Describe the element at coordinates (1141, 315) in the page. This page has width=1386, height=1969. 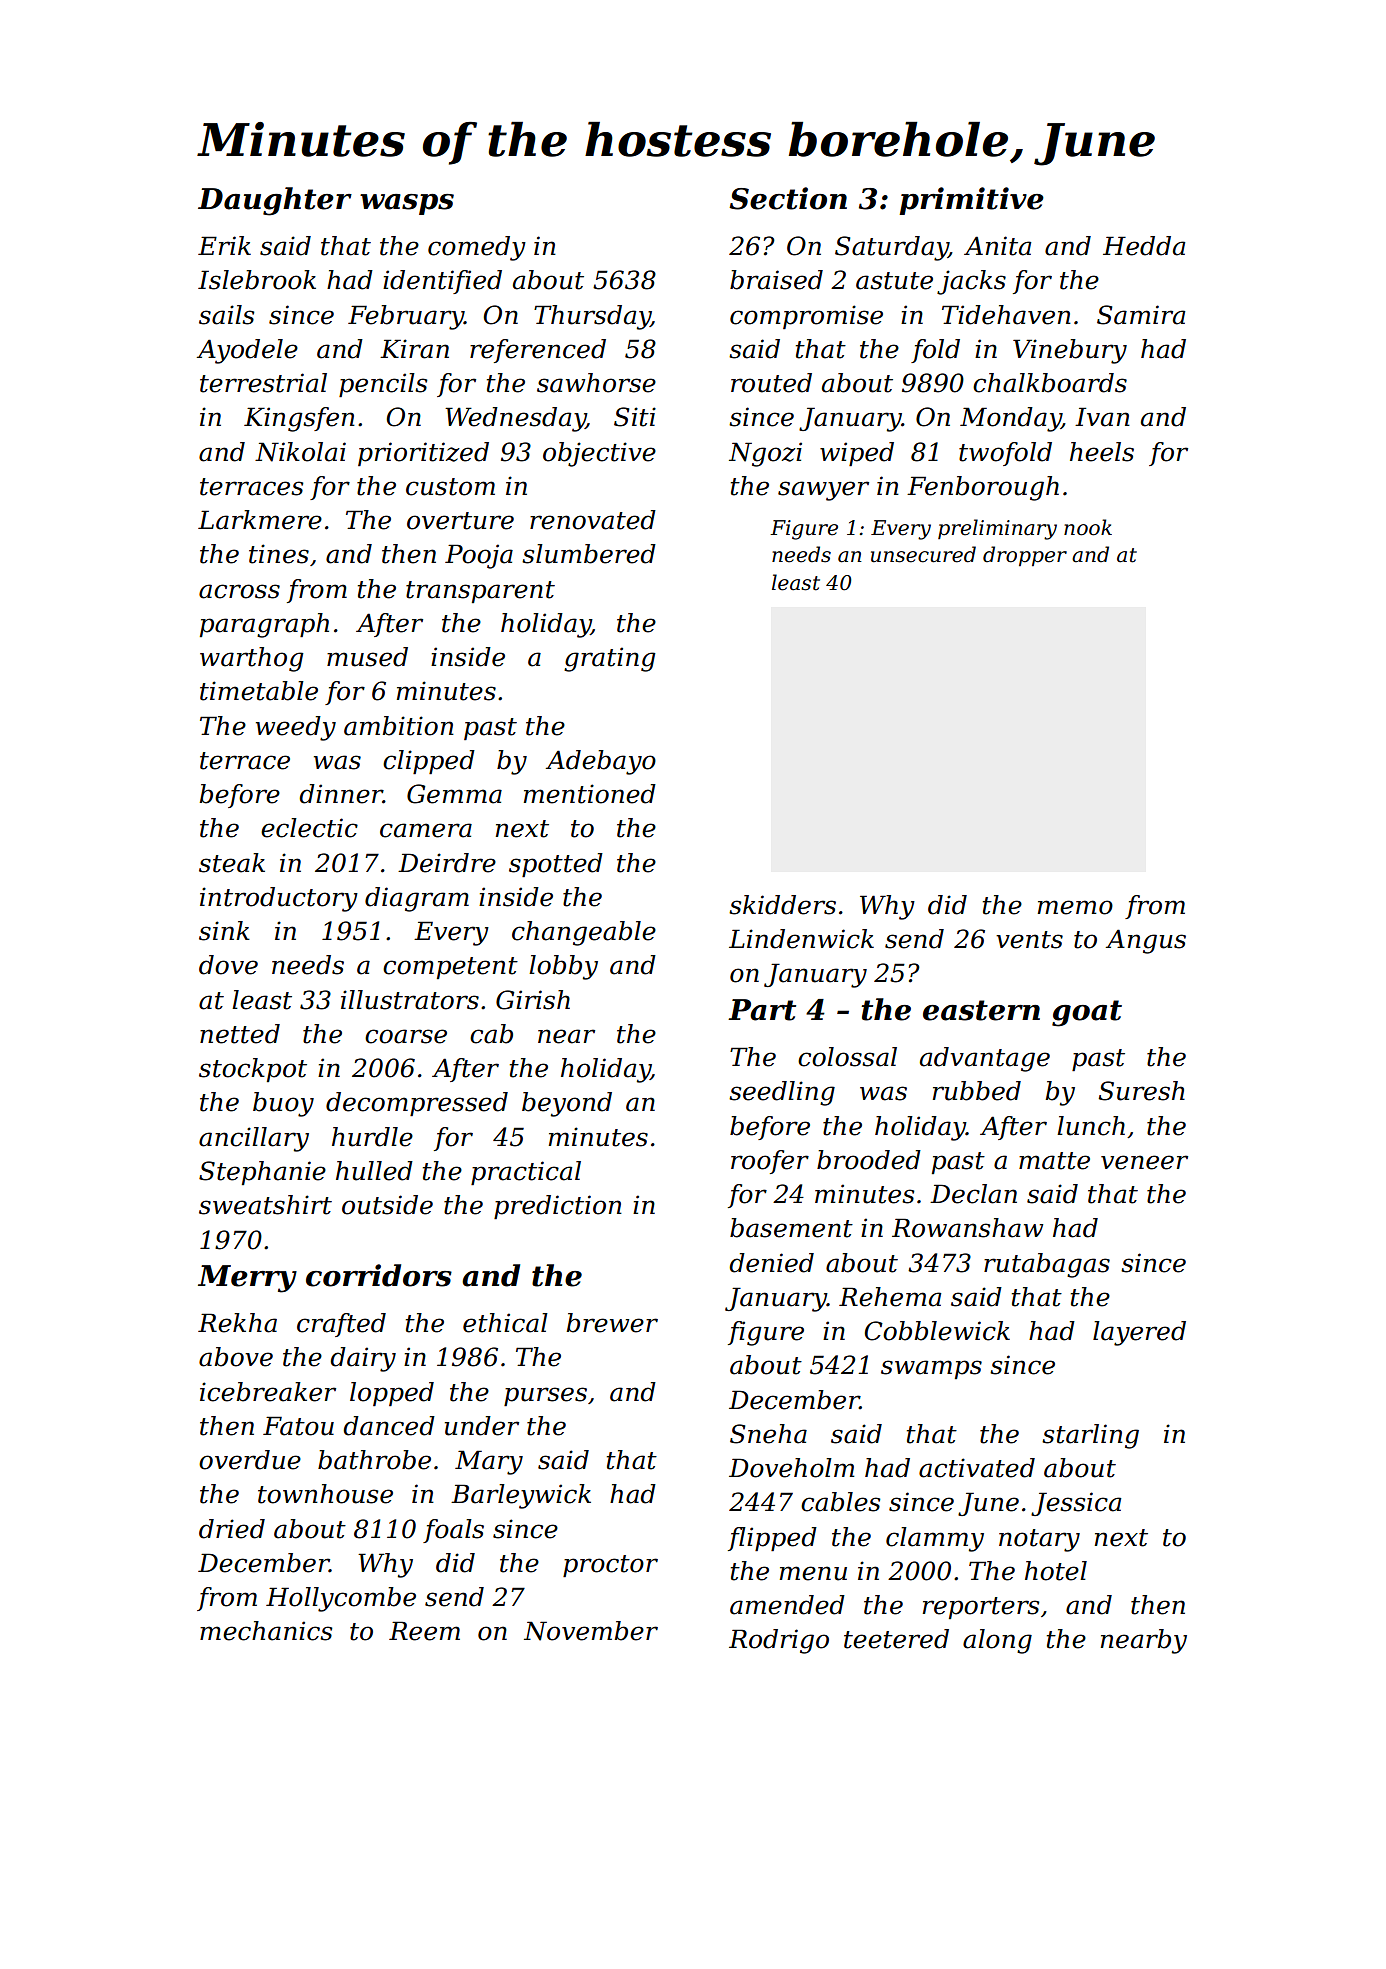
I see `Samira` at that location.
